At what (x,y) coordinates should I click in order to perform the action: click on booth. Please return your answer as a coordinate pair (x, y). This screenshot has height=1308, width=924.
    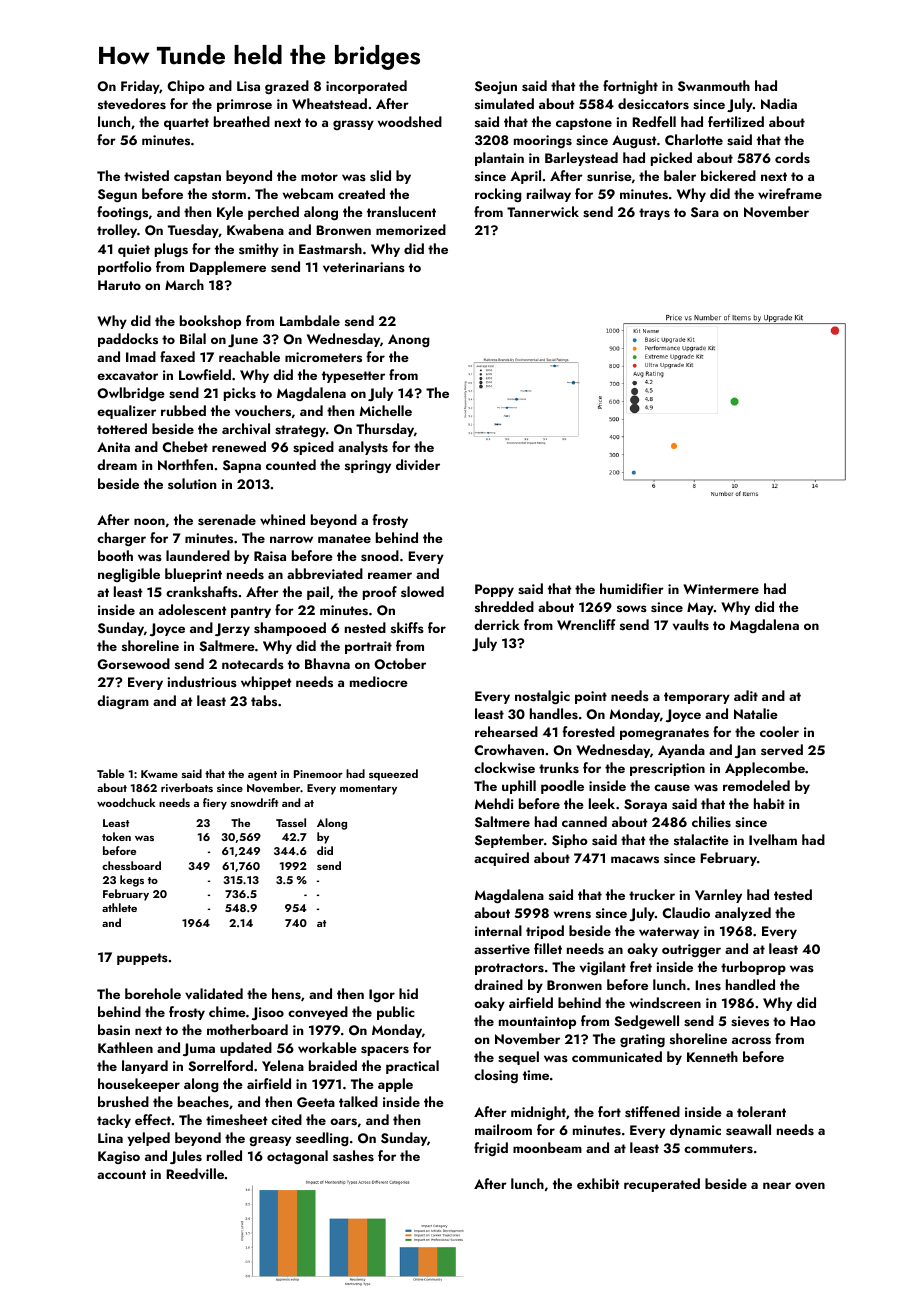
    Looking at the image, I should click on (115, 555).
